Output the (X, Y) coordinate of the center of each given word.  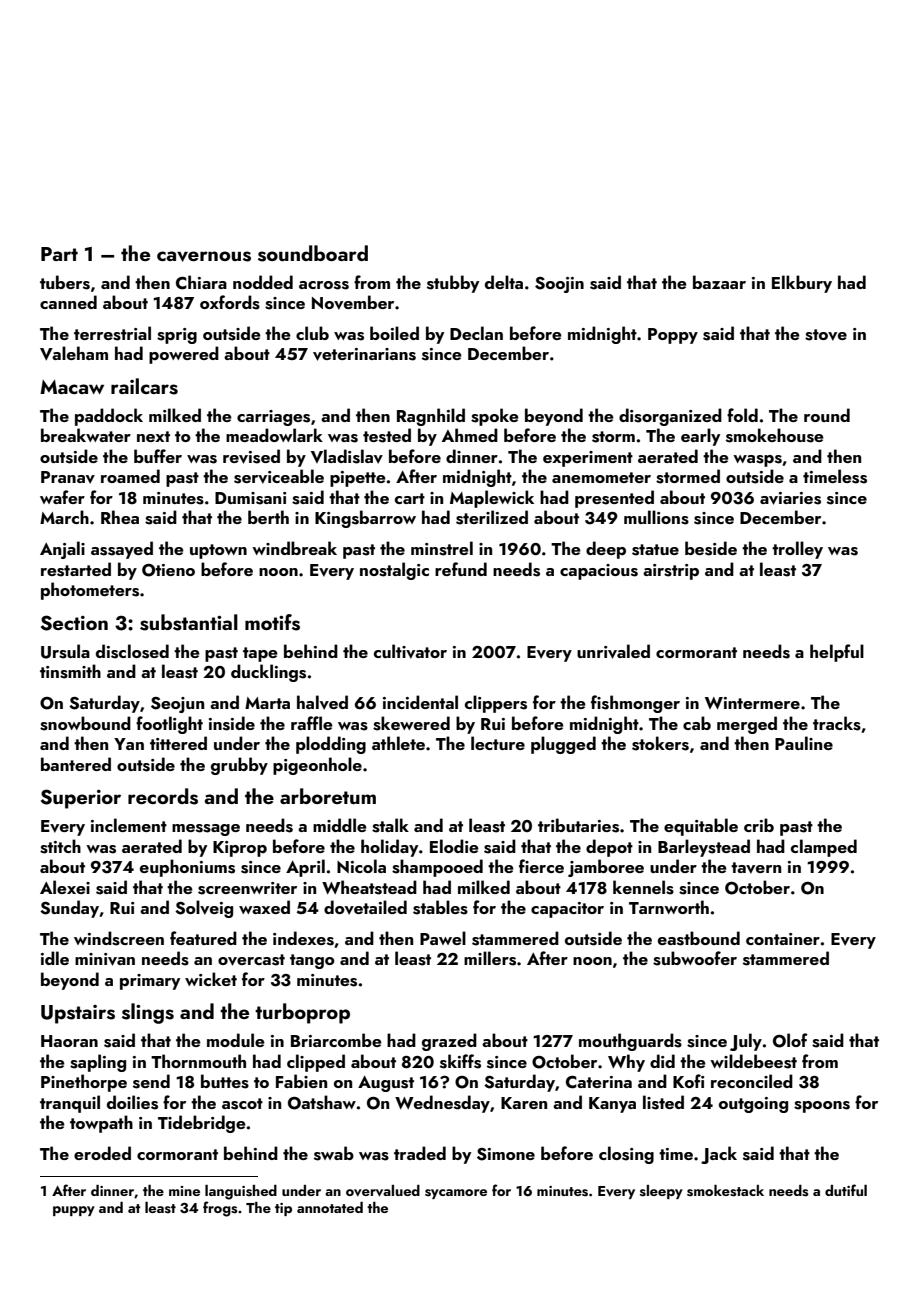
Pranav (68, 477)
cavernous (204, 256)
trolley (797, 550)
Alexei (65, 887)
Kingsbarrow (365, 519)
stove (826, 335)
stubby (453, 284)
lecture (498, 743)
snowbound (85, 723)
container (783, 939)
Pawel (443, 938)
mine (184, 1191)
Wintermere (752, 703)
